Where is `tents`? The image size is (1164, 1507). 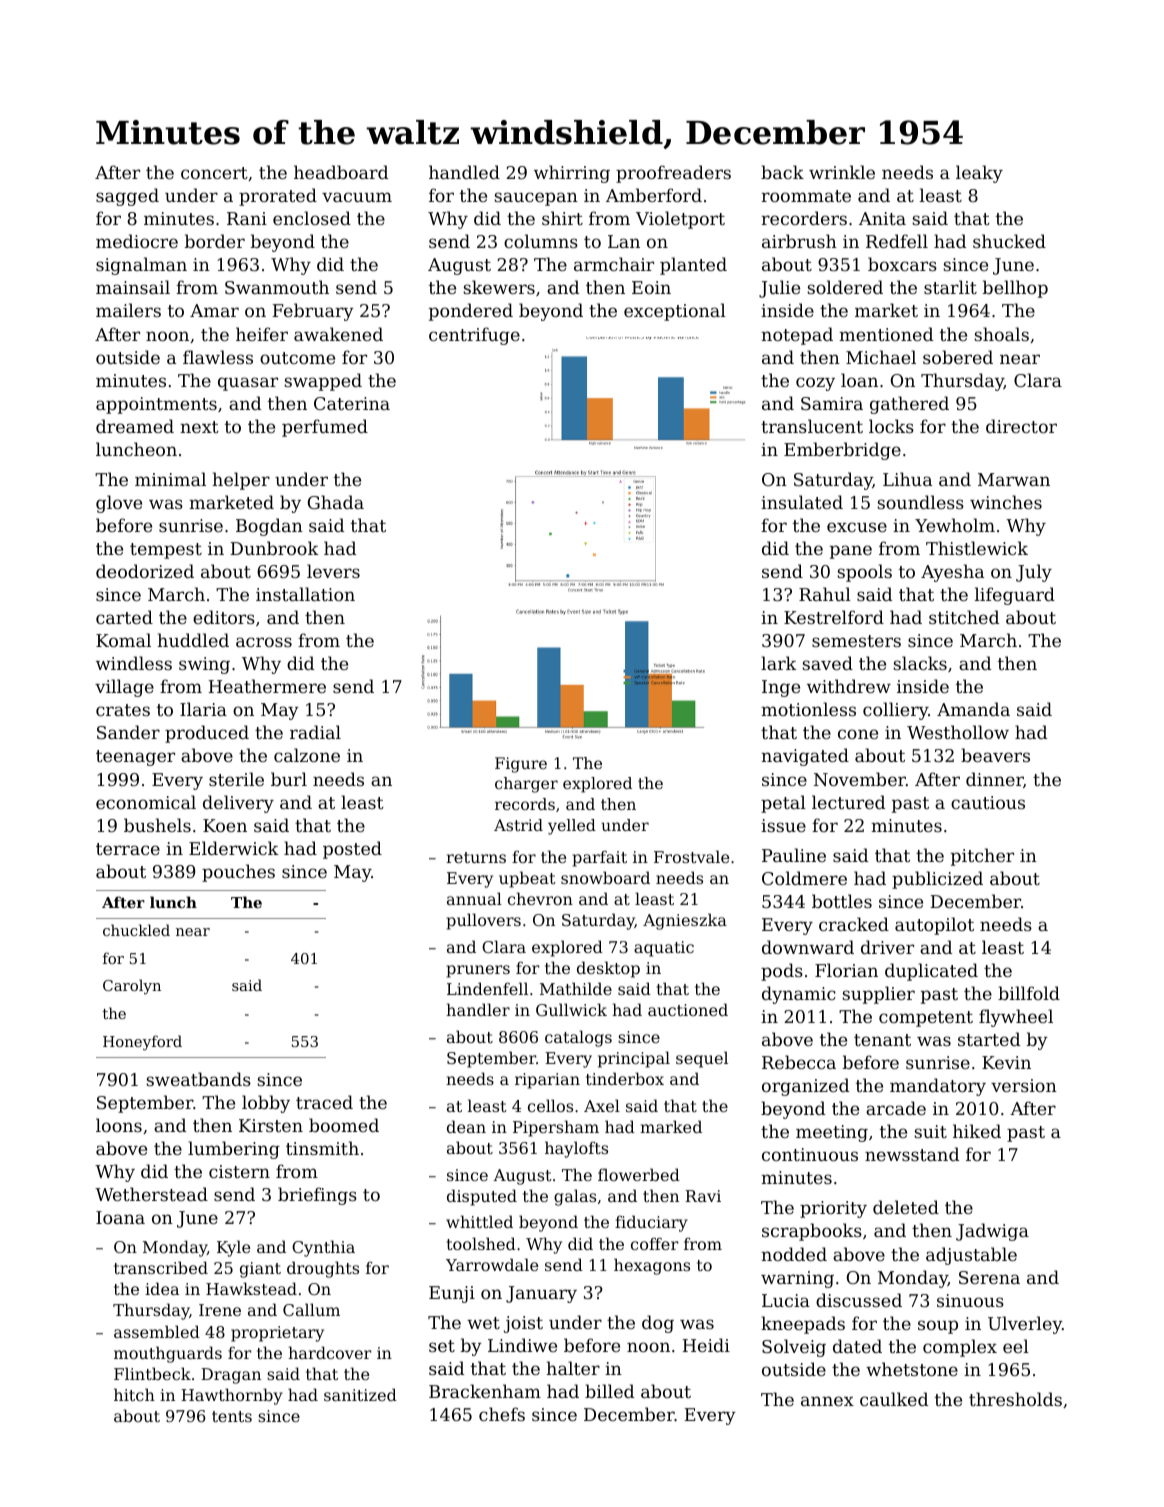 tents is located at coordinates (232, 1416).
